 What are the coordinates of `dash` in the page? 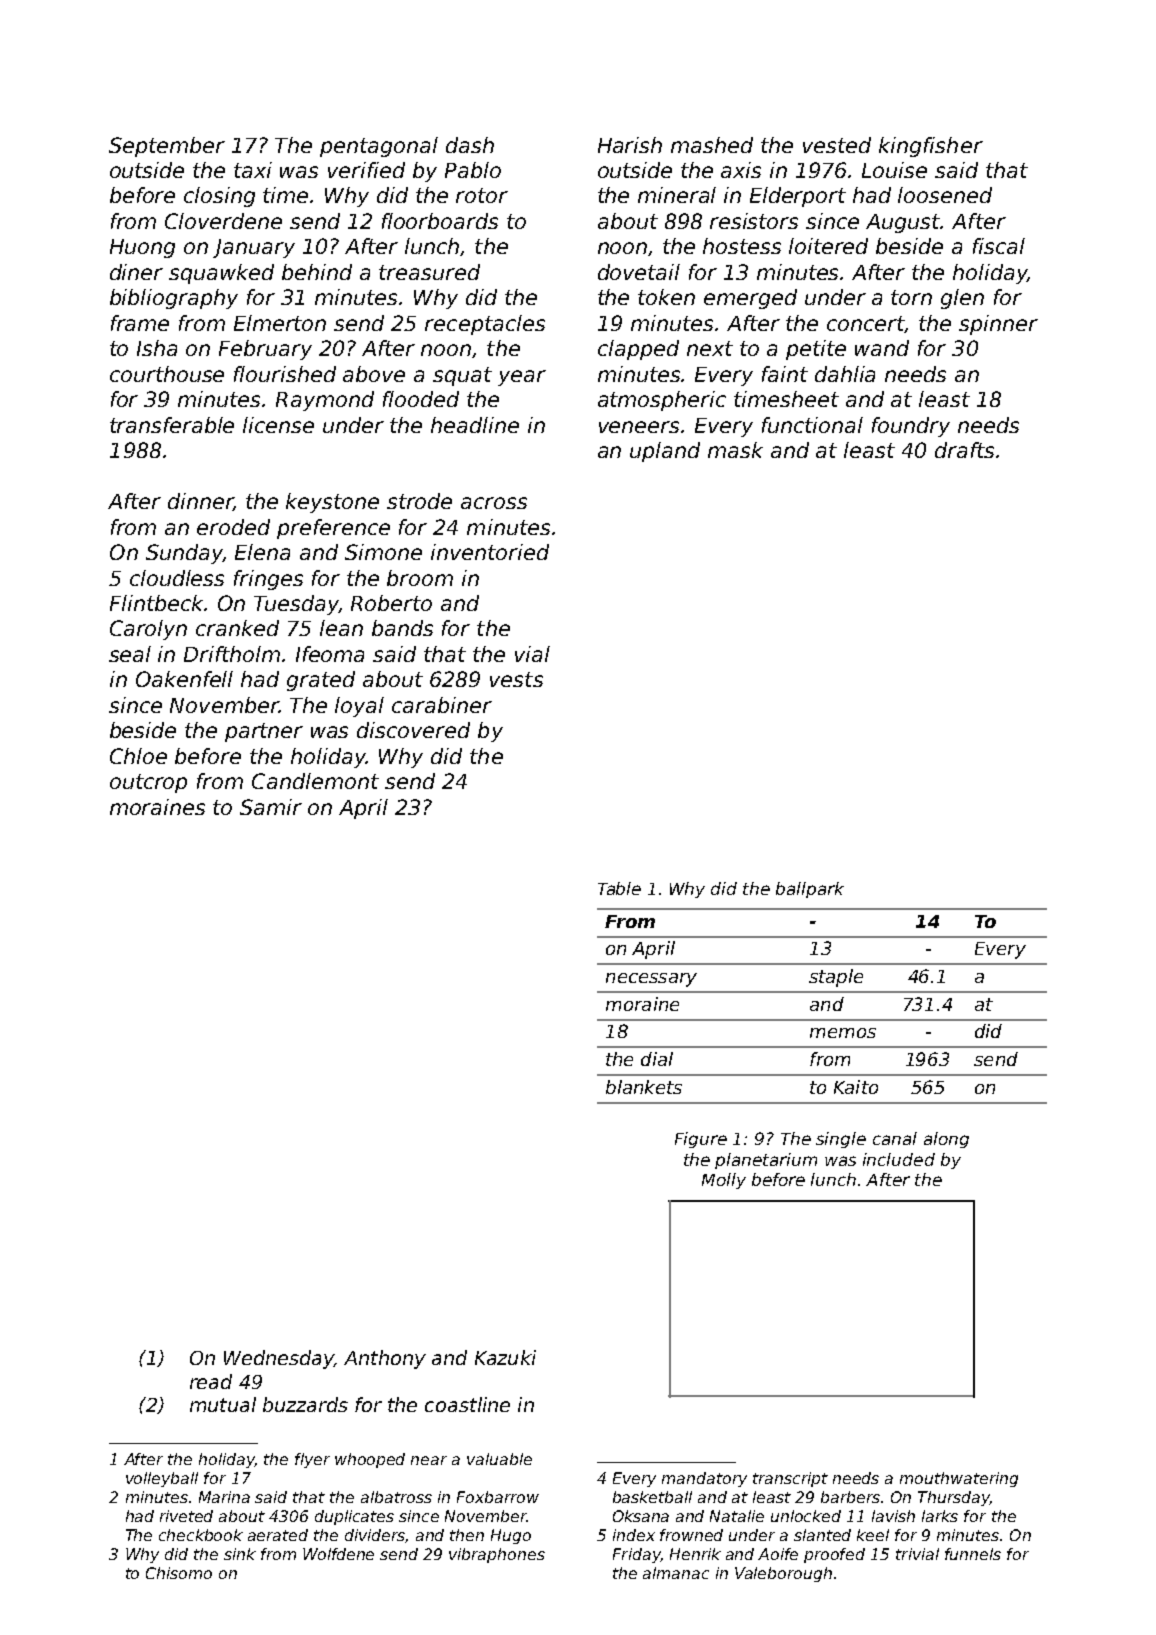 It's located at (470, 145).
